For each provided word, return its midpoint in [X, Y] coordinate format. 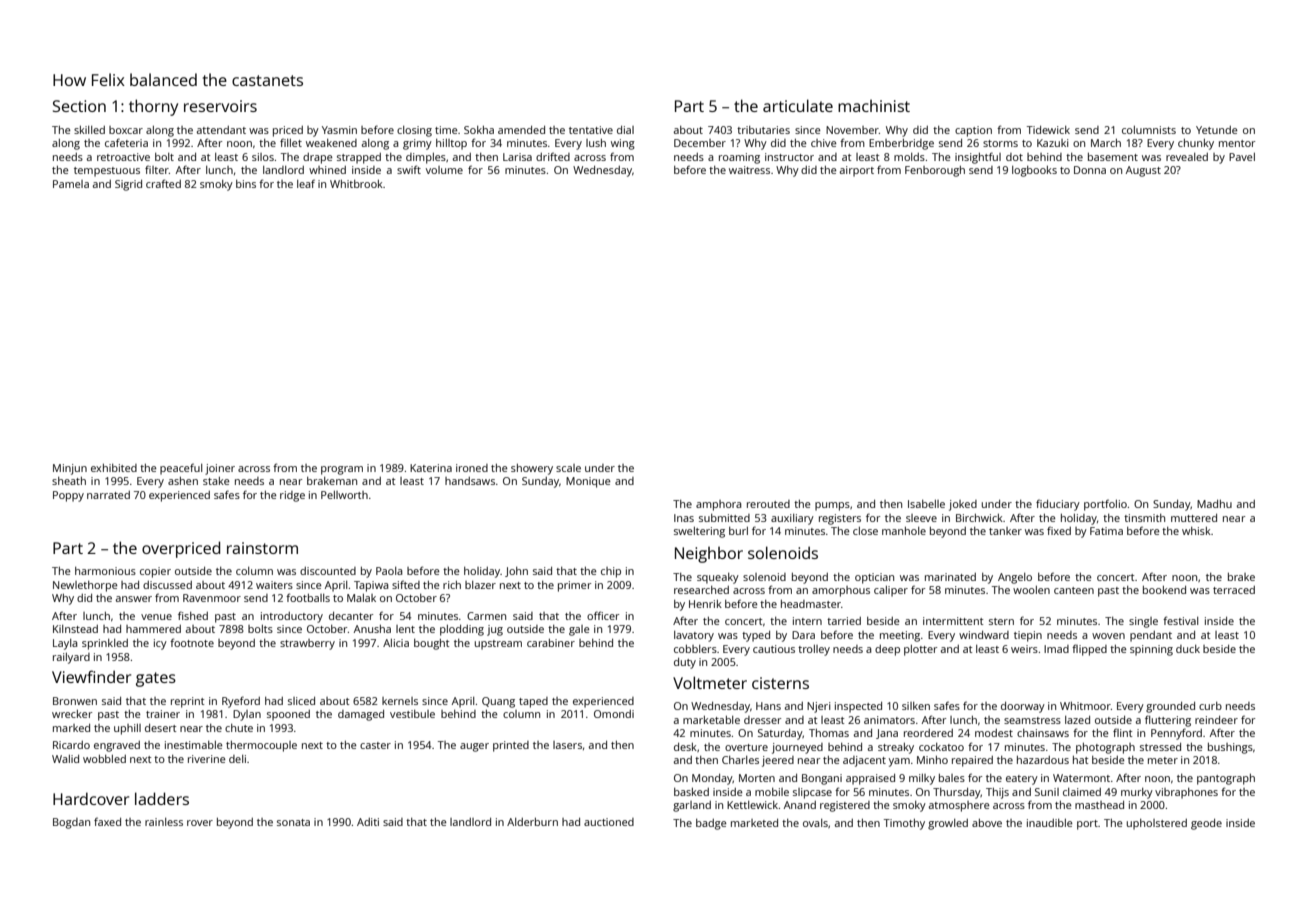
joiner [220, 469]
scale [568, 468]
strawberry [307, 644]
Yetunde [1217, 130]
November [852, 130]
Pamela [71, 184]
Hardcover [91, 798]
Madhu [1214, 504]
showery [532, 469]
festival [1180, 620]
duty [685, 663]
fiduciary [1058, 505]
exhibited [114, 468]
